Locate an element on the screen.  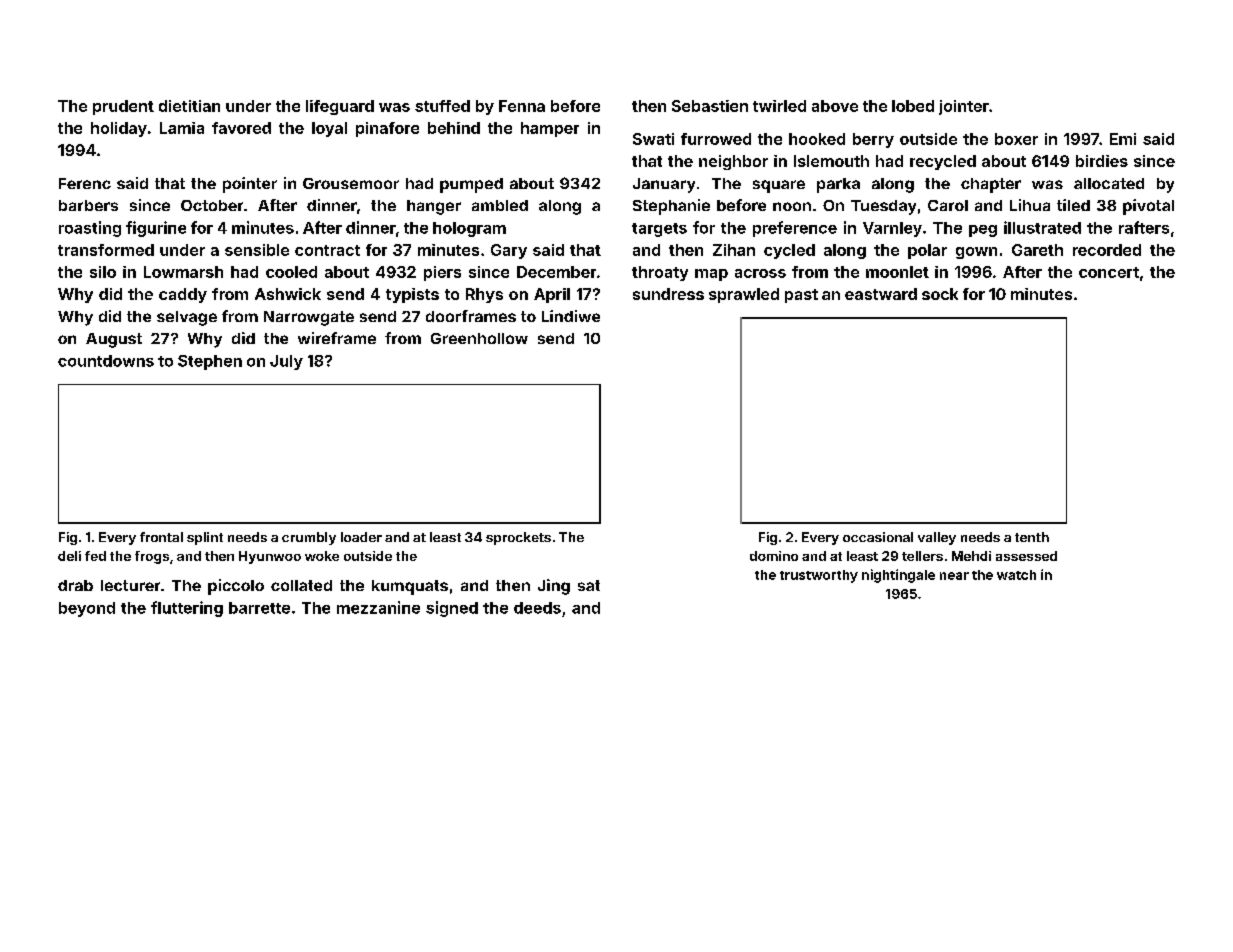
assessed is located at coordinates (1026, 556).
